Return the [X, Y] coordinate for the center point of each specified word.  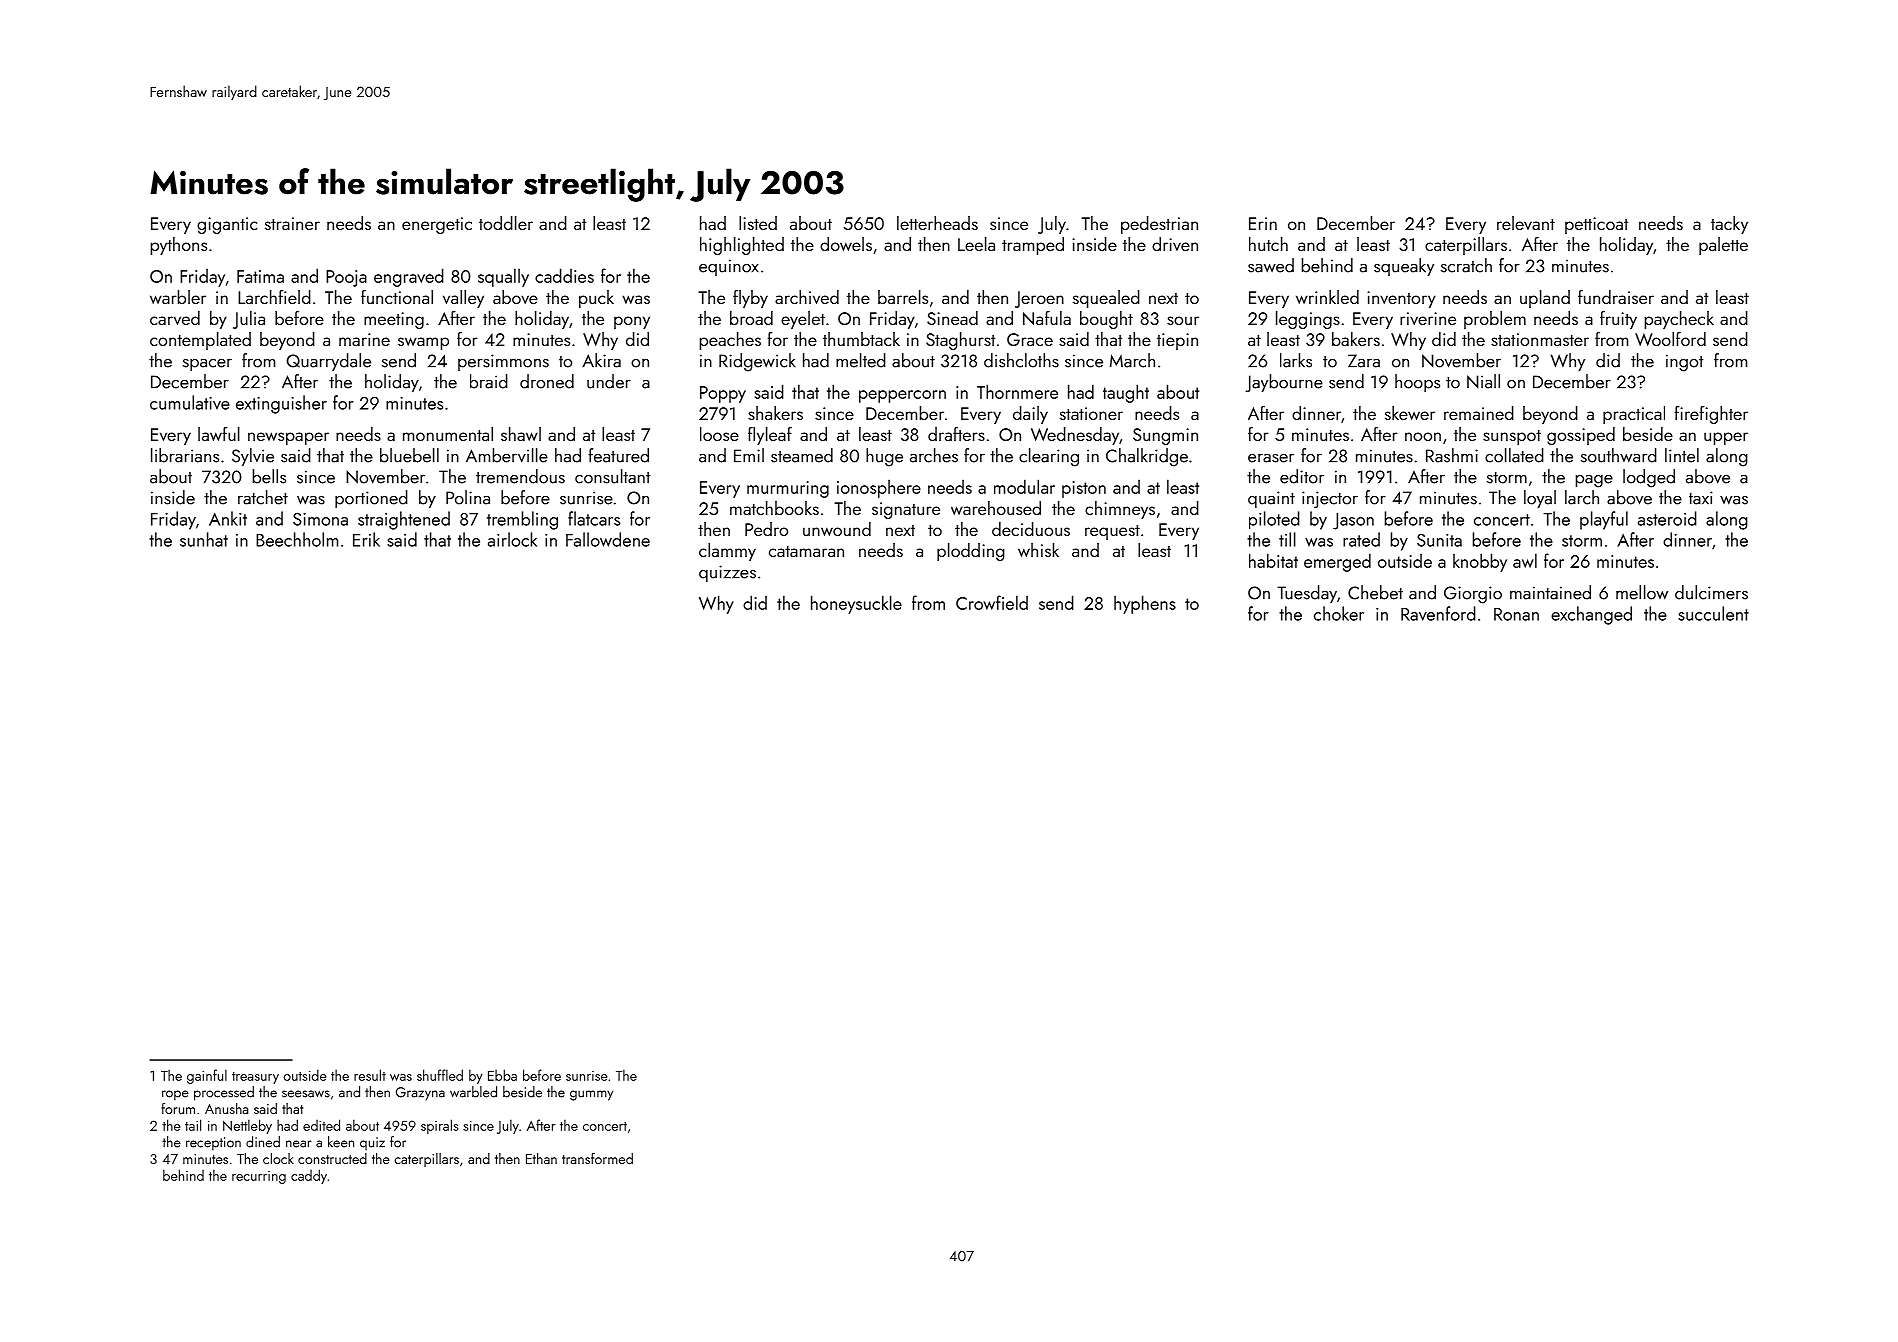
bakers [1356, 339]
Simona [320, 519]
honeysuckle [856, 604]
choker [1339, 613]
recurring [259, 1177]
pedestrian [1159, 225]
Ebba [502, 1075]
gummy [591, 1095]
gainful [207, 1076]
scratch [1466, 265]
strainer [292, 223]
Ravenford [1438, 613]
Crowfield [992, 602]
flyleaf [770, 436]
